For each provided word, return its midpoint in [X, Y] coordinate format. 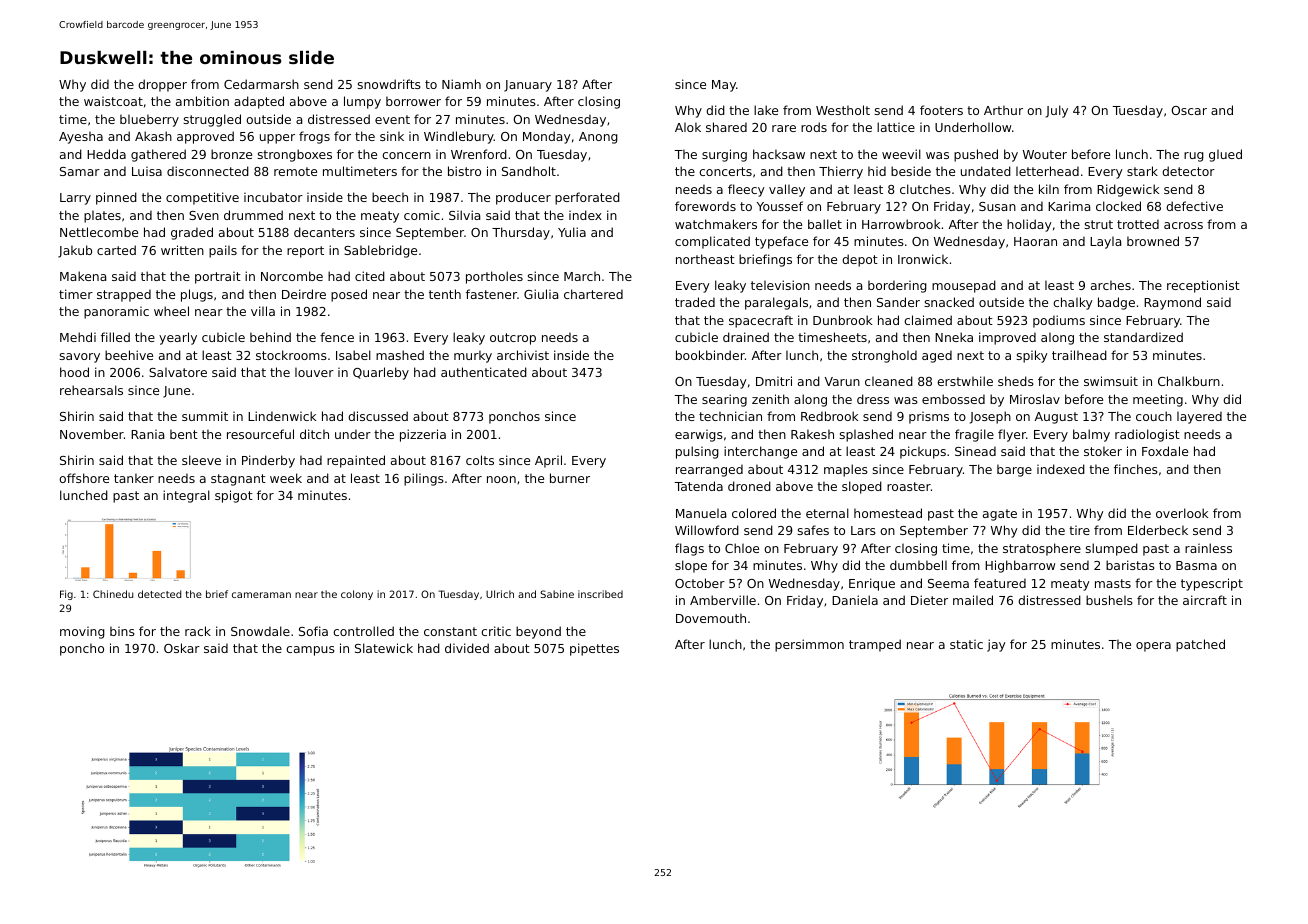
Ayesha [81, 137]
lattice [896, 127]
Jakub [75, 251]
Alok [688, 127]
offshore [84, 478]
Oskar [182, 648]
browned [1153, 241]
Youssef [780, 206]
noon [501, 479]
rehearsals [91, 390]
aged [937, 356]
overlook [1182, 513]
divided [467, 648]
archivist [523, 355]
